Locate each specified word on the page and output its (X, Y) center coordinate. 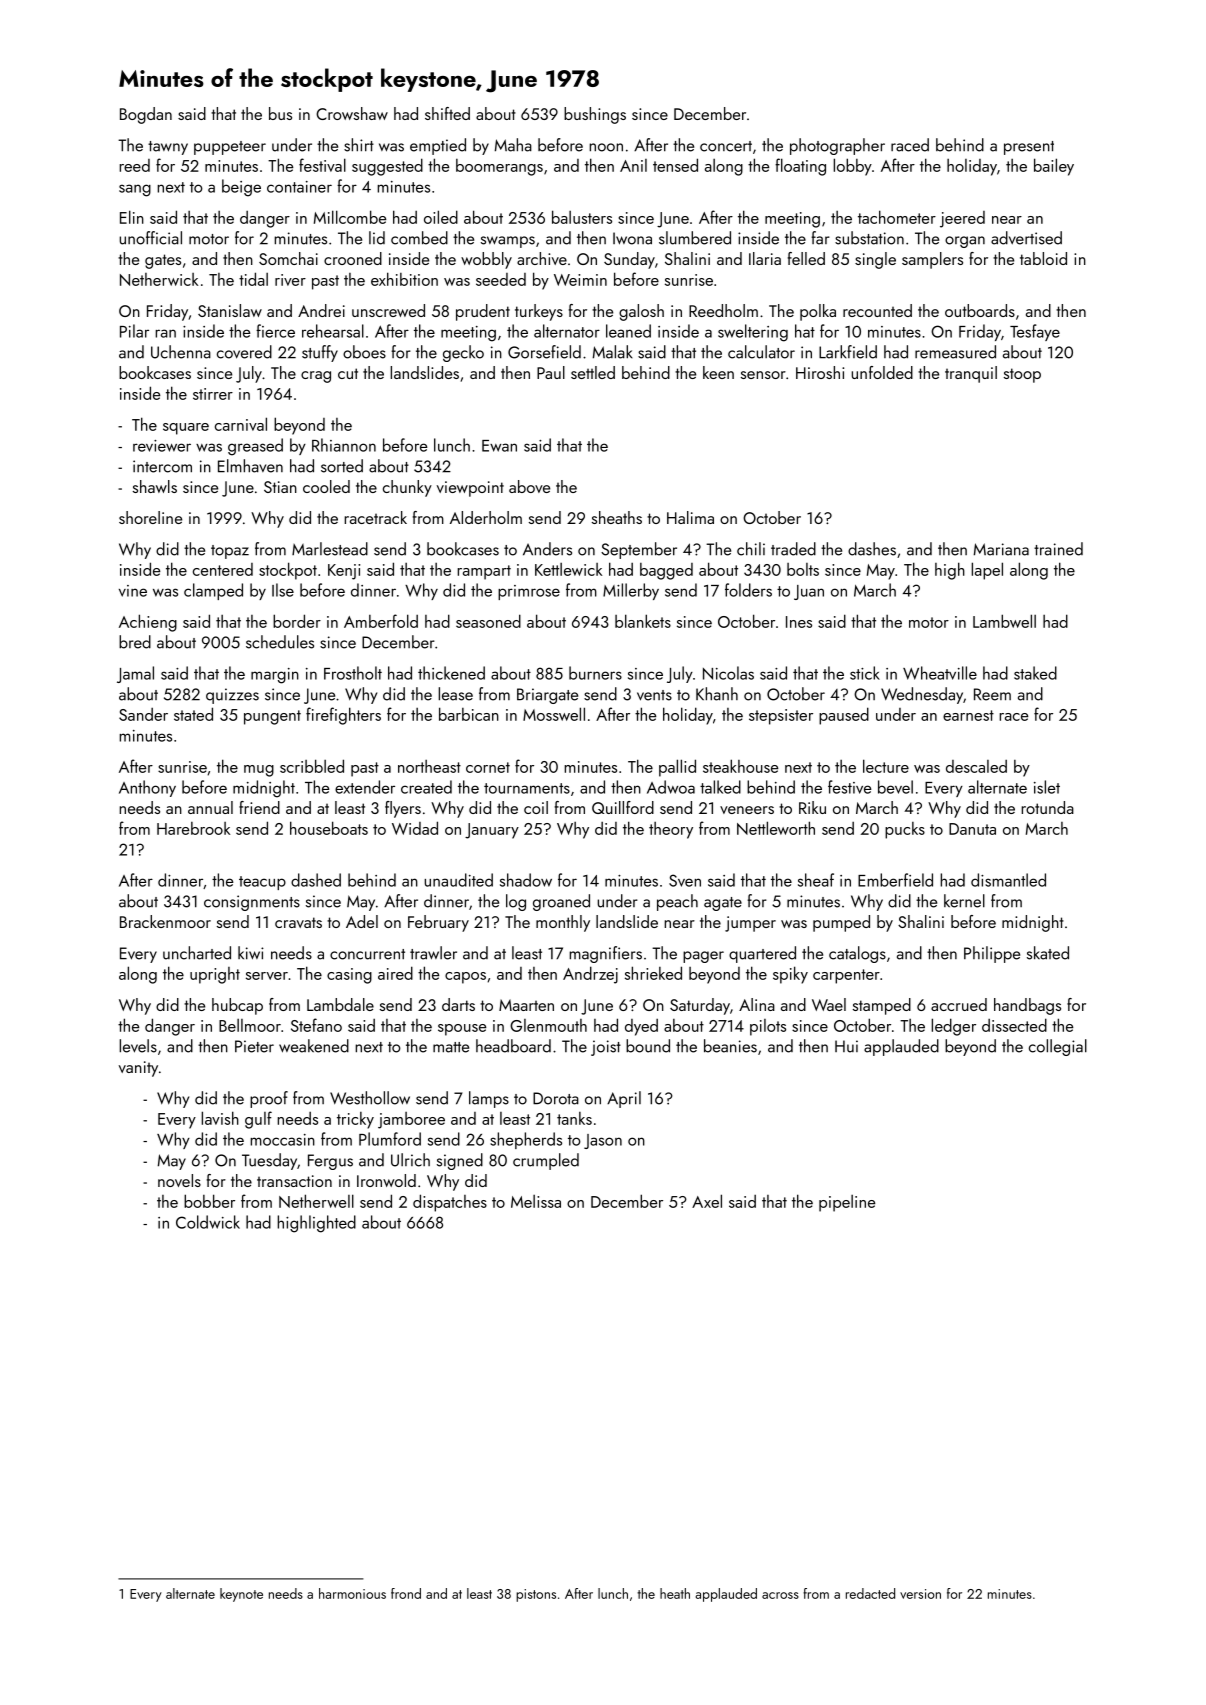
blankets (643, 621)
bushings (595, 115)
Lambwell (1004, 621)
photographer (837, 146)
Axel (707, 1201)
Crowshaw (352, 113)
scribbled (312, 766)
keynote (241, 1595)
